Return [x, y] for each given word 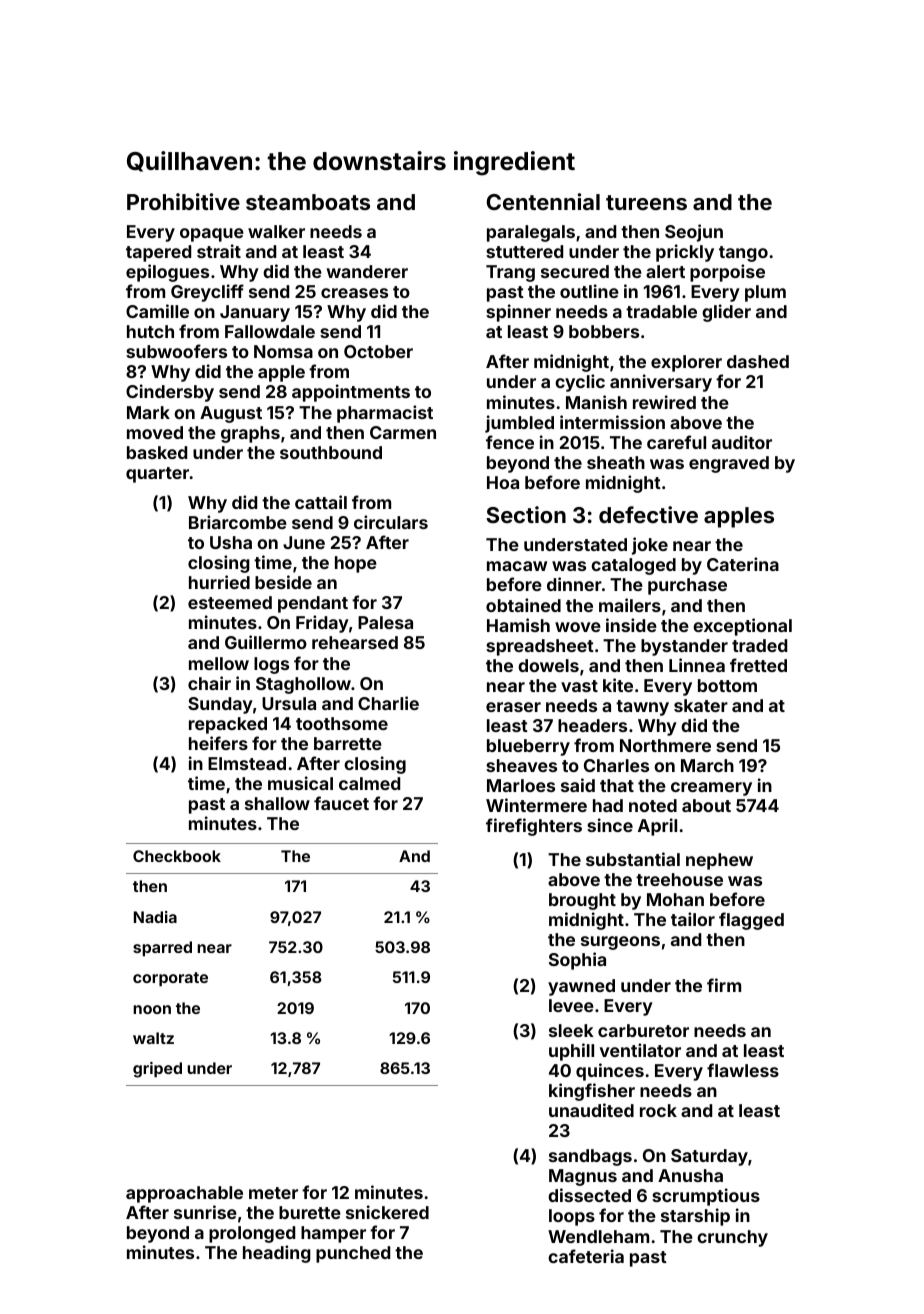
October [378, 351]
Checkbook [177, 856]
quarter [157, 475]
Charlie [388, 703]
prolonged [252, 1234]
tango [743, 254]
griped [157, 1070]
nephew [719, 861]
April [657, 827]
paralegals [531, 233]
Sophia [577, 961]
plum [765, 293]
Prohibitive [183, 201]
